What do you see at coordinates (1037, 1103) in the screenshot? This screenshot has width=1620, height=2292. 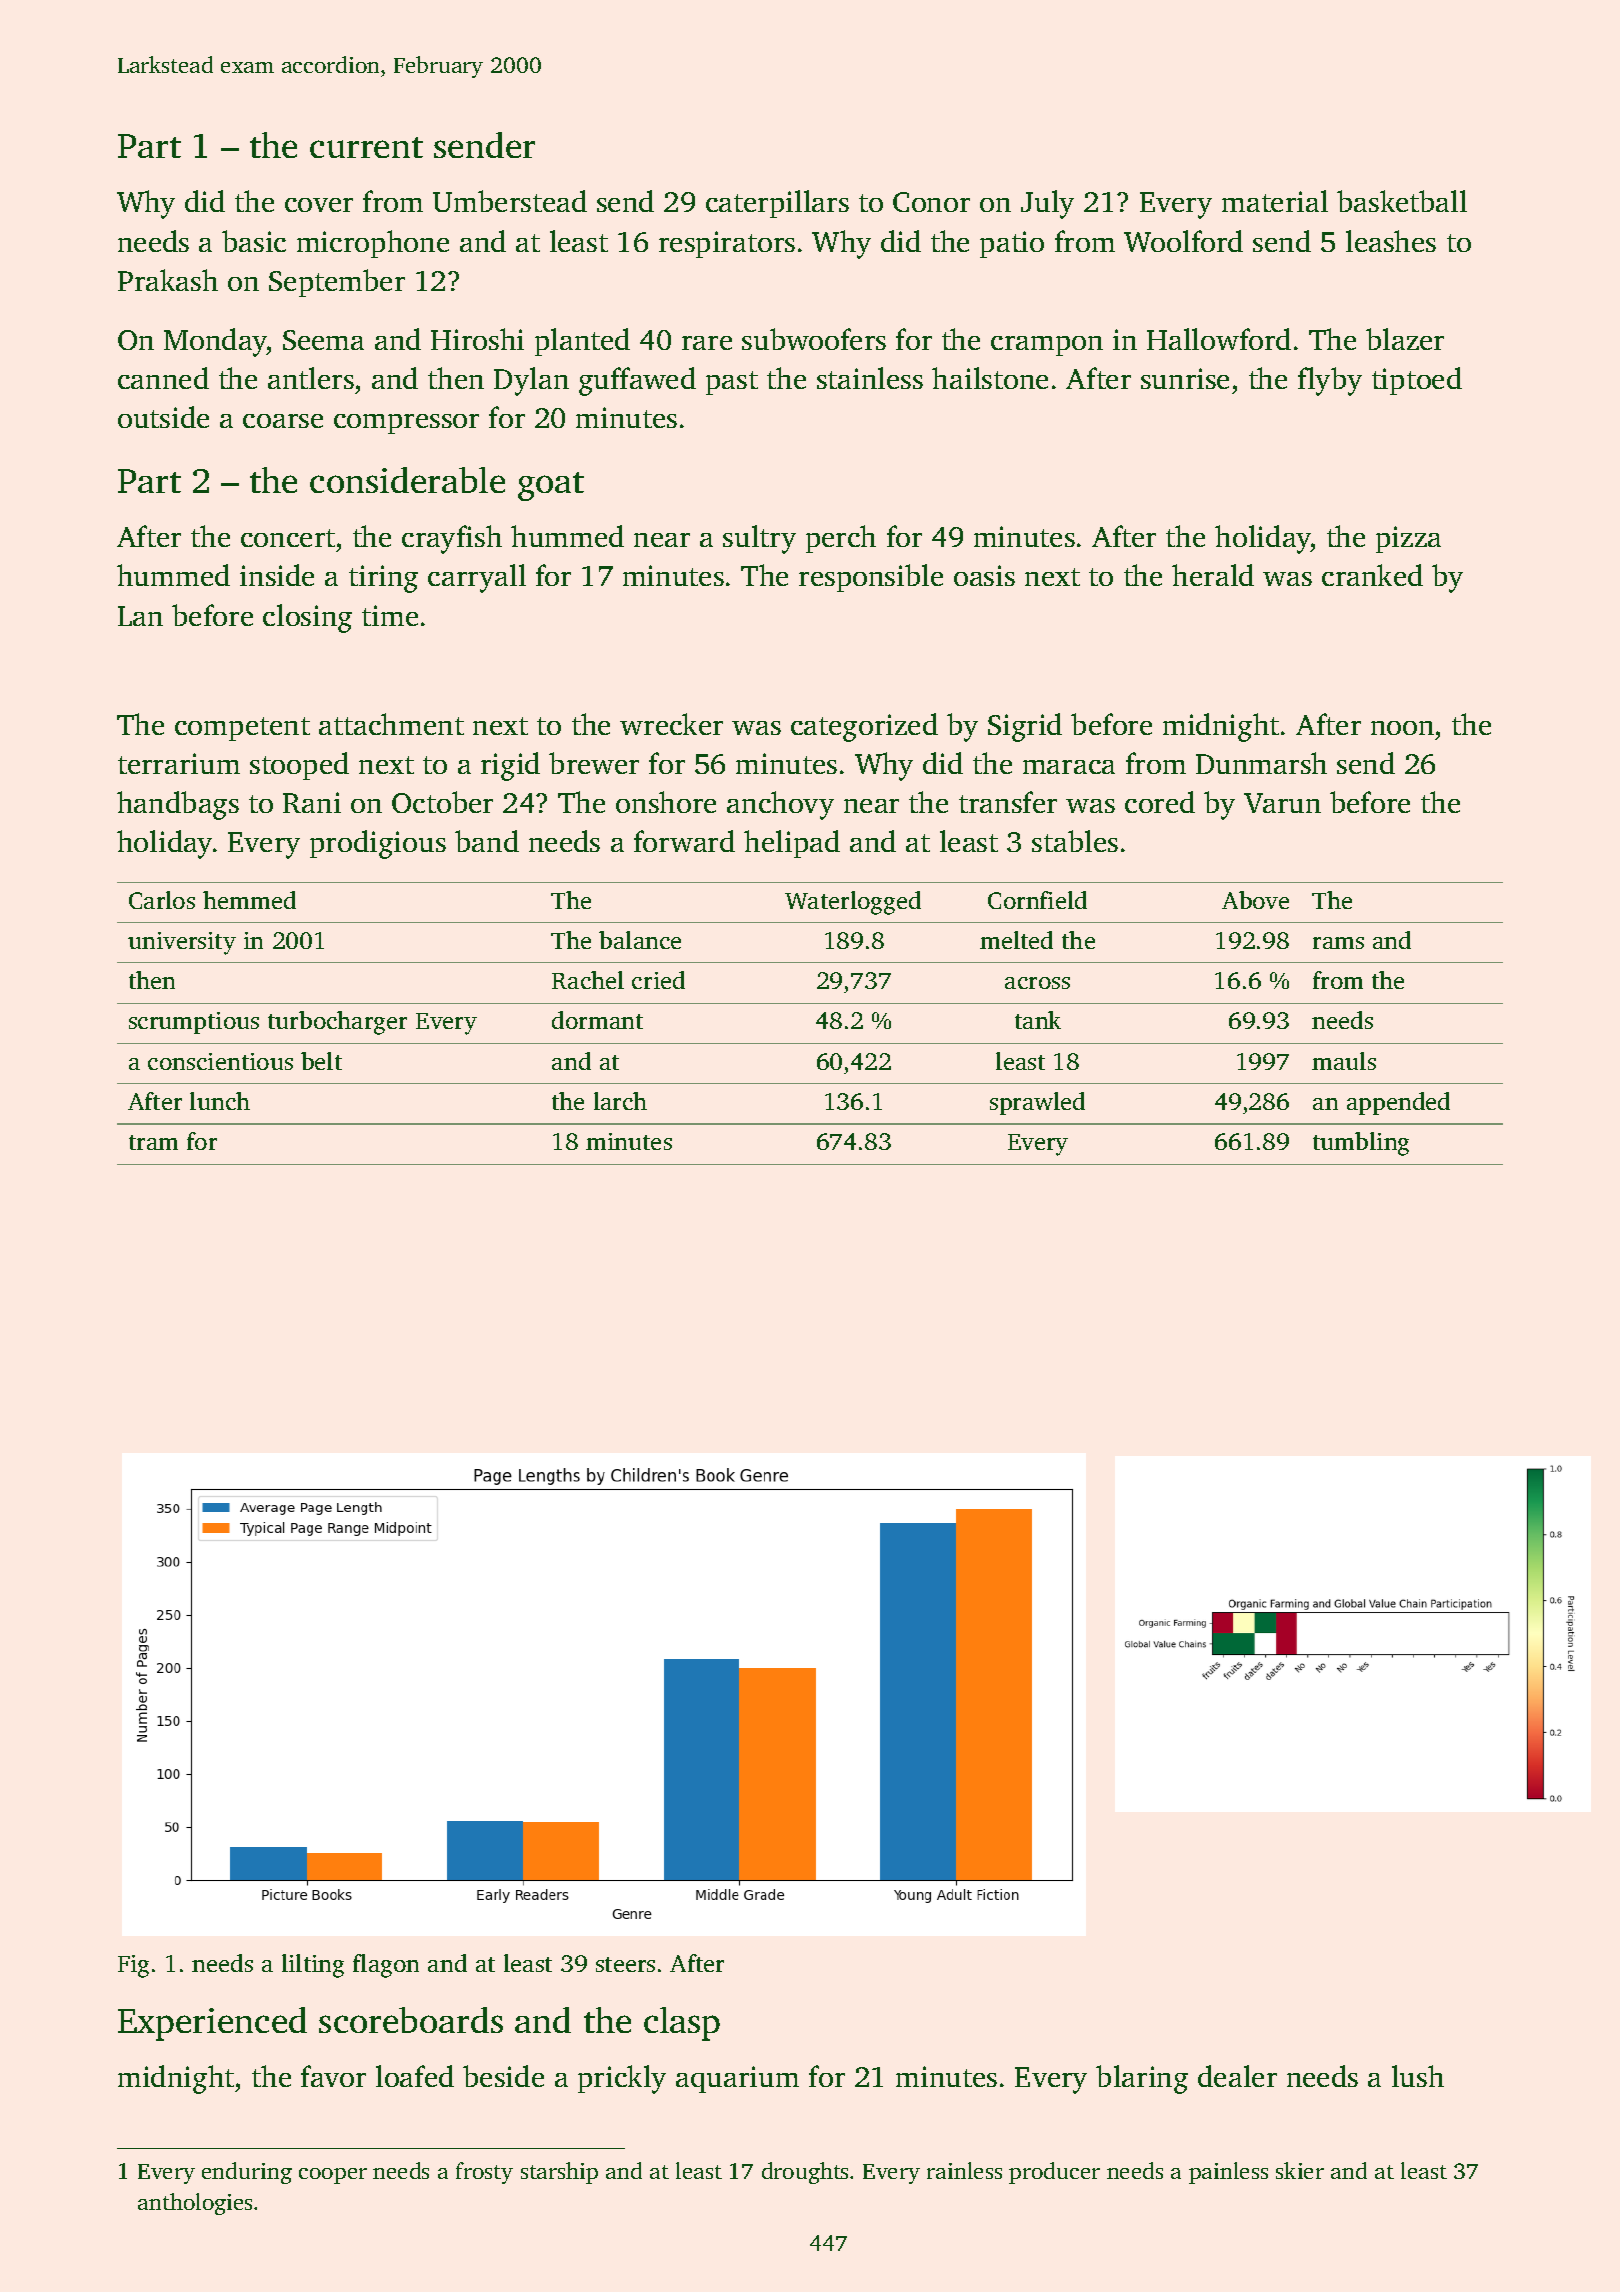 I see `sprawled` at bounding box center [1037, 1103].
